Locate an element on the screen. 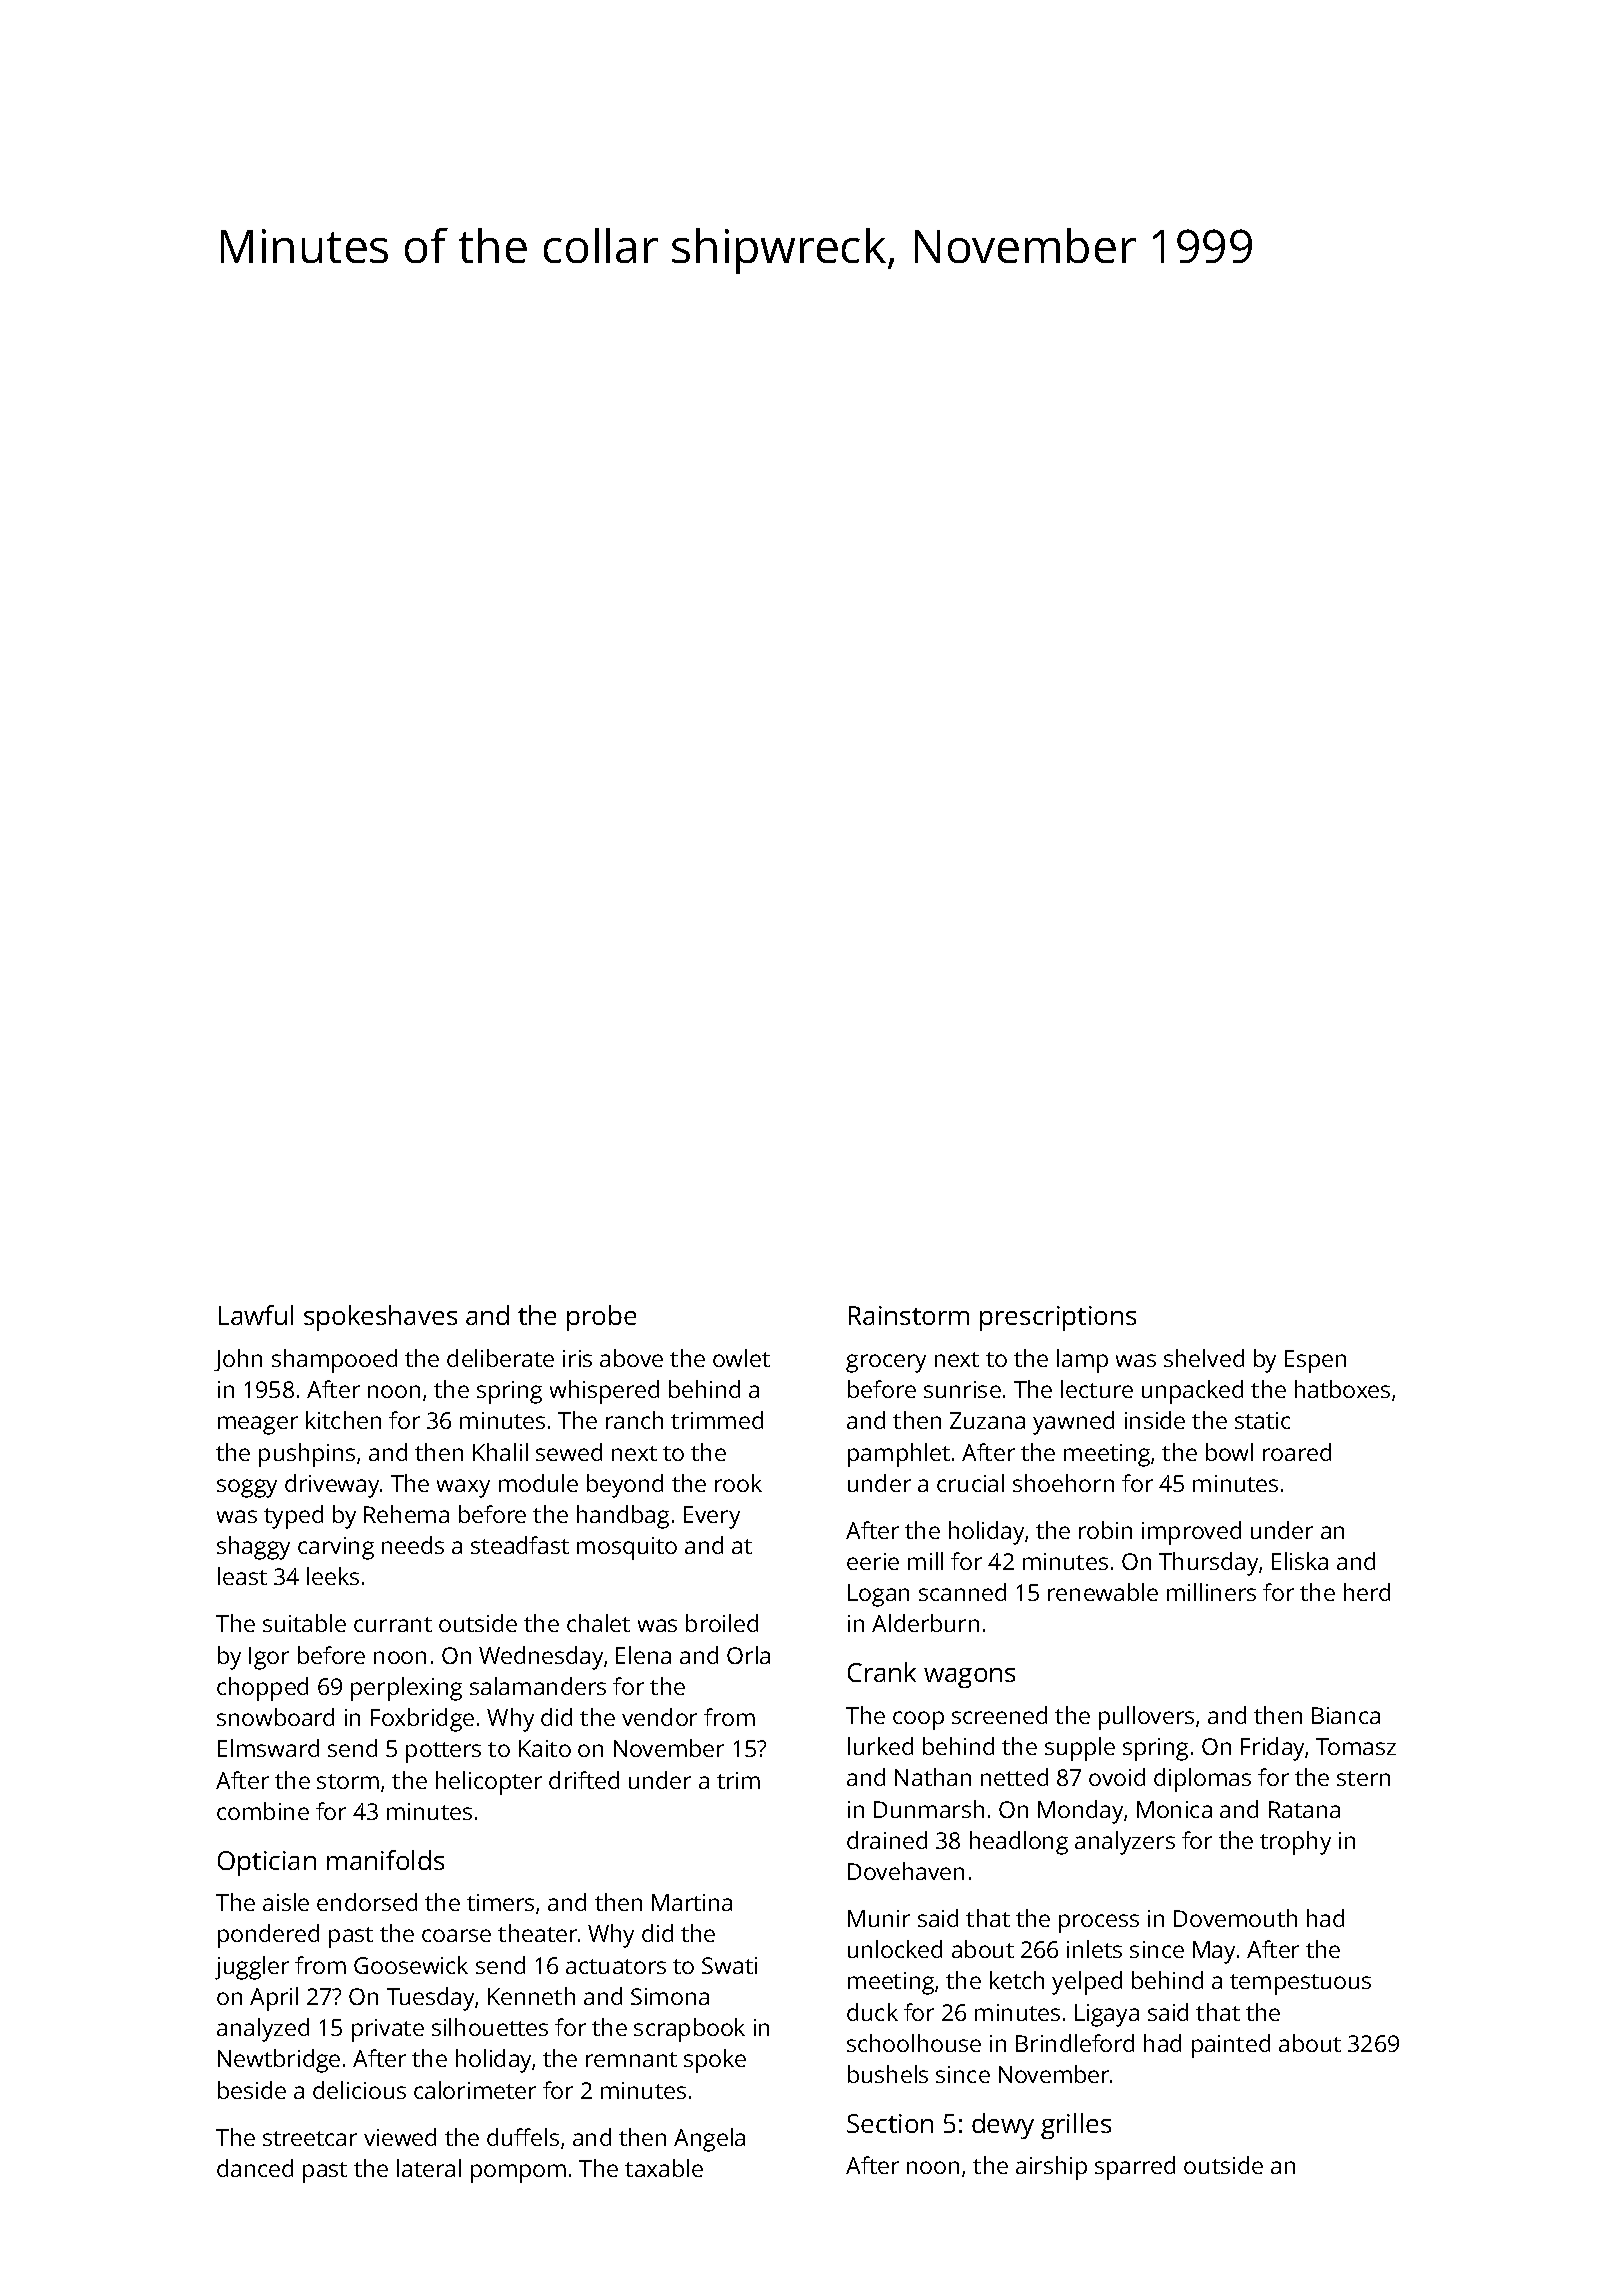  pompom is located at coordinates (518, 2173).
